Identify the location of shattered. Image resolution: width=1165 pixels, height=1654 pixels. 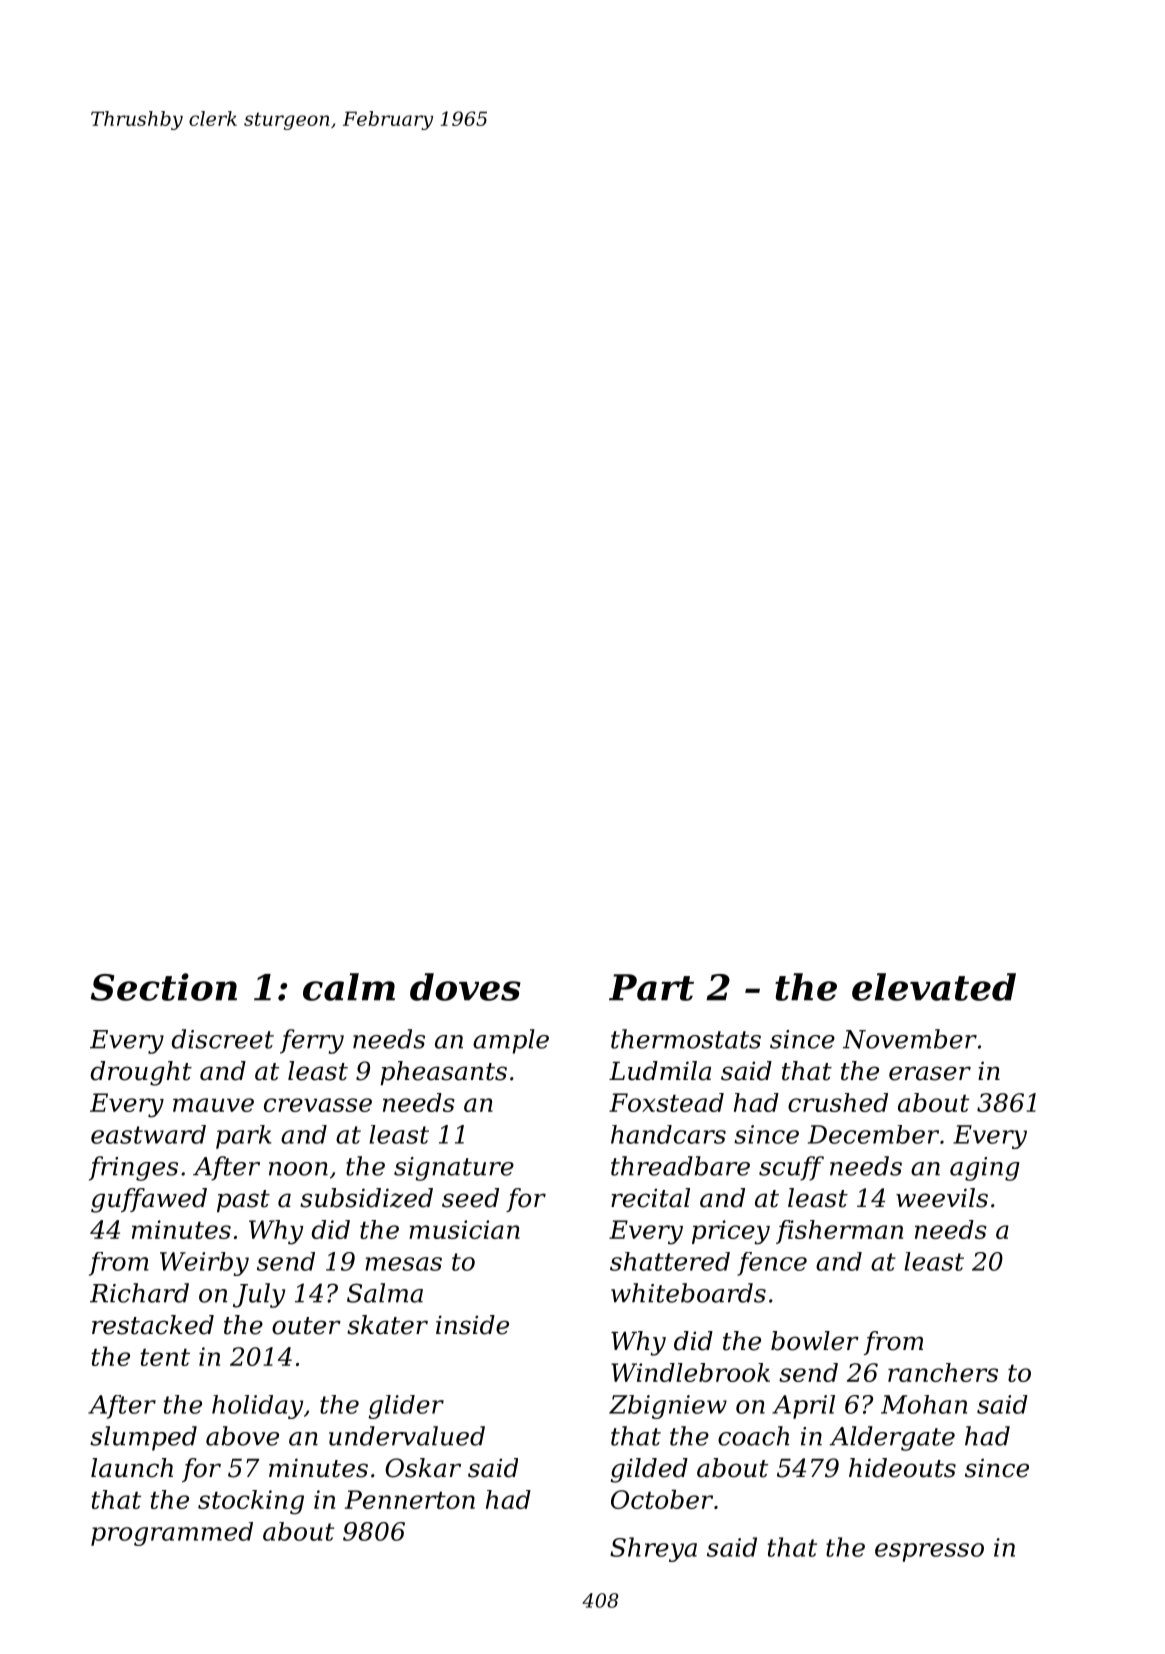
(670, 1261).
